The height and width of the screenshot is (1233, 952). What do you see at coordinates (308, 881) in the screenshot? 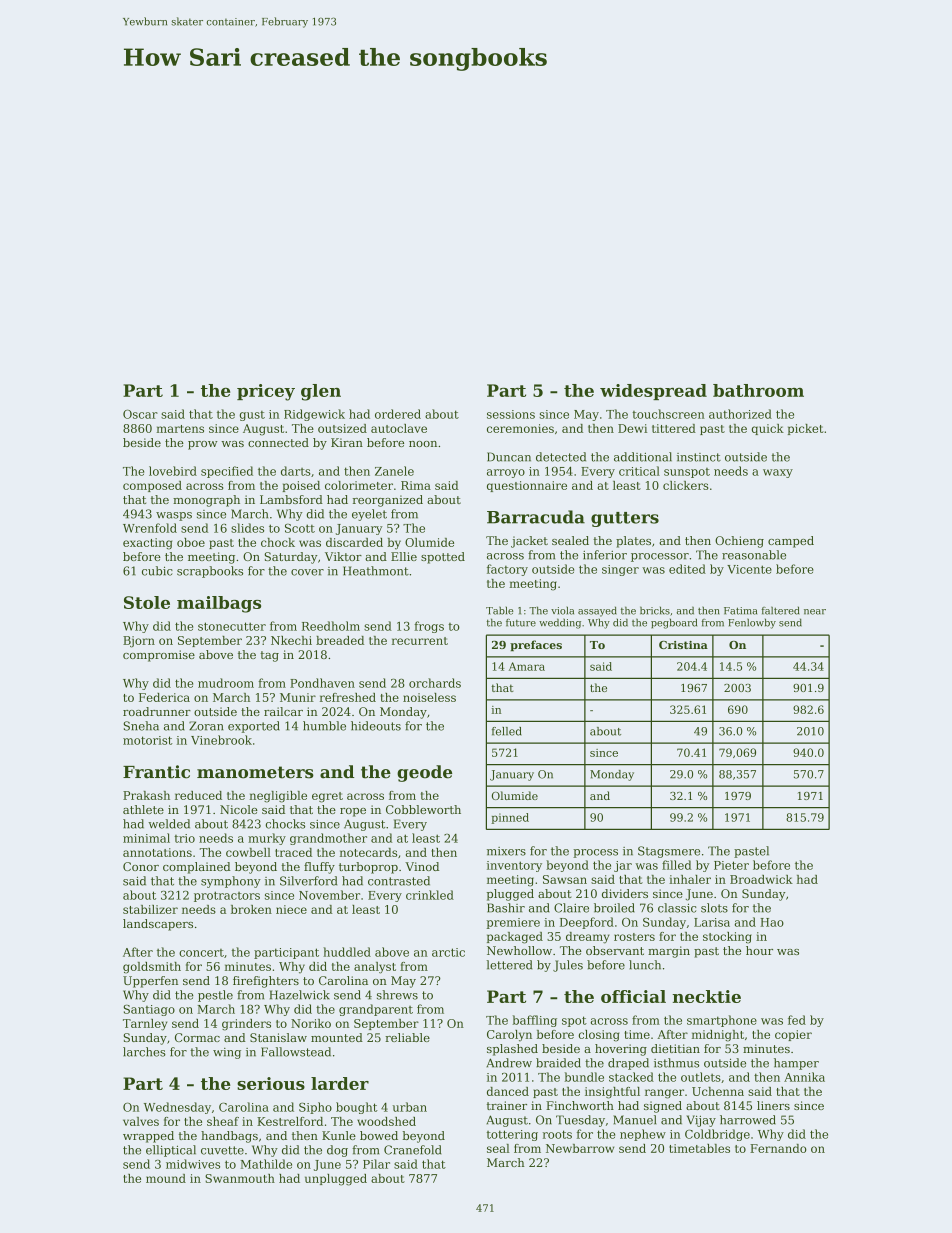
I see `Silverford` at bounding box center [308, 881].
